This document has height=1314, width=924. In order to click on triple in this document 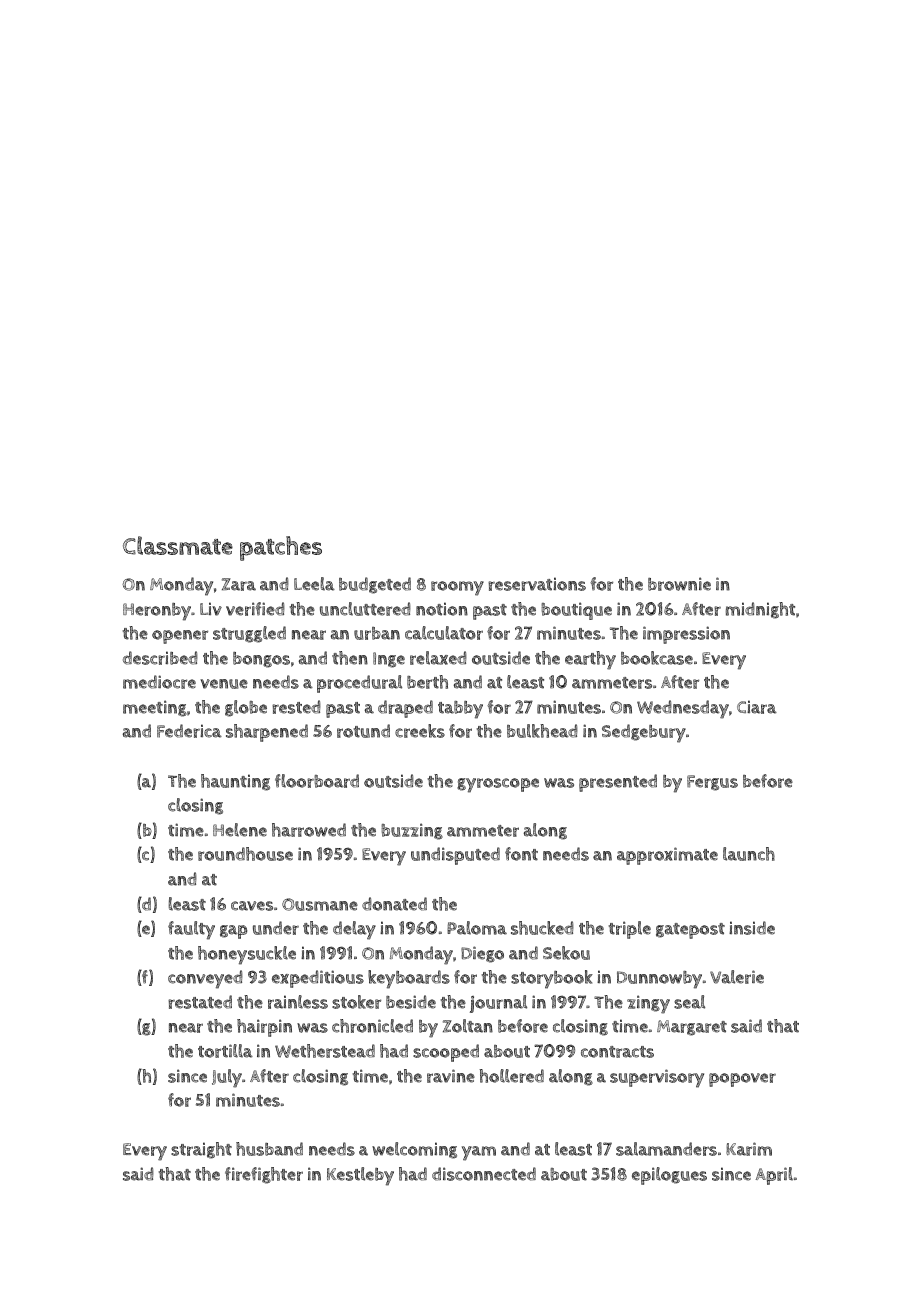, I will do `click(630, 930)`.
